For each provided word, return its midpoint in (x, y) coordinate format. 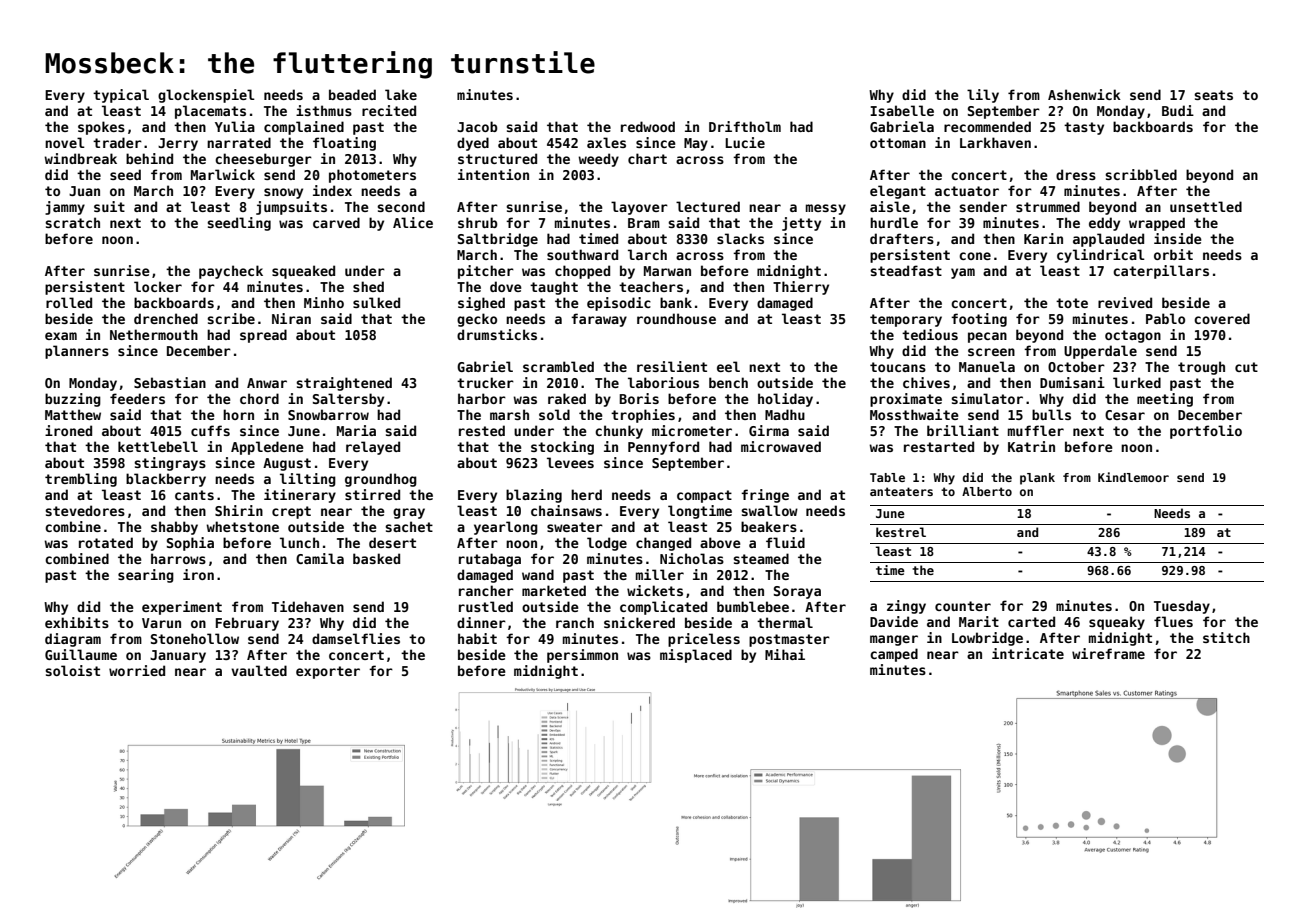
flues (1173, 621)
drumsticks (497, 334)
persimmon (582, 656)
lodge (607, 544)
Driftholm (745, 126)
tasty (1084, 128)
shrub (478, 222)
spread (263, 336)
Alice (413, 222)
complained (304, 128)
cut (1246, 367)
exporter (328, 672)
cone (975, 256)
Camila (320, 558)
